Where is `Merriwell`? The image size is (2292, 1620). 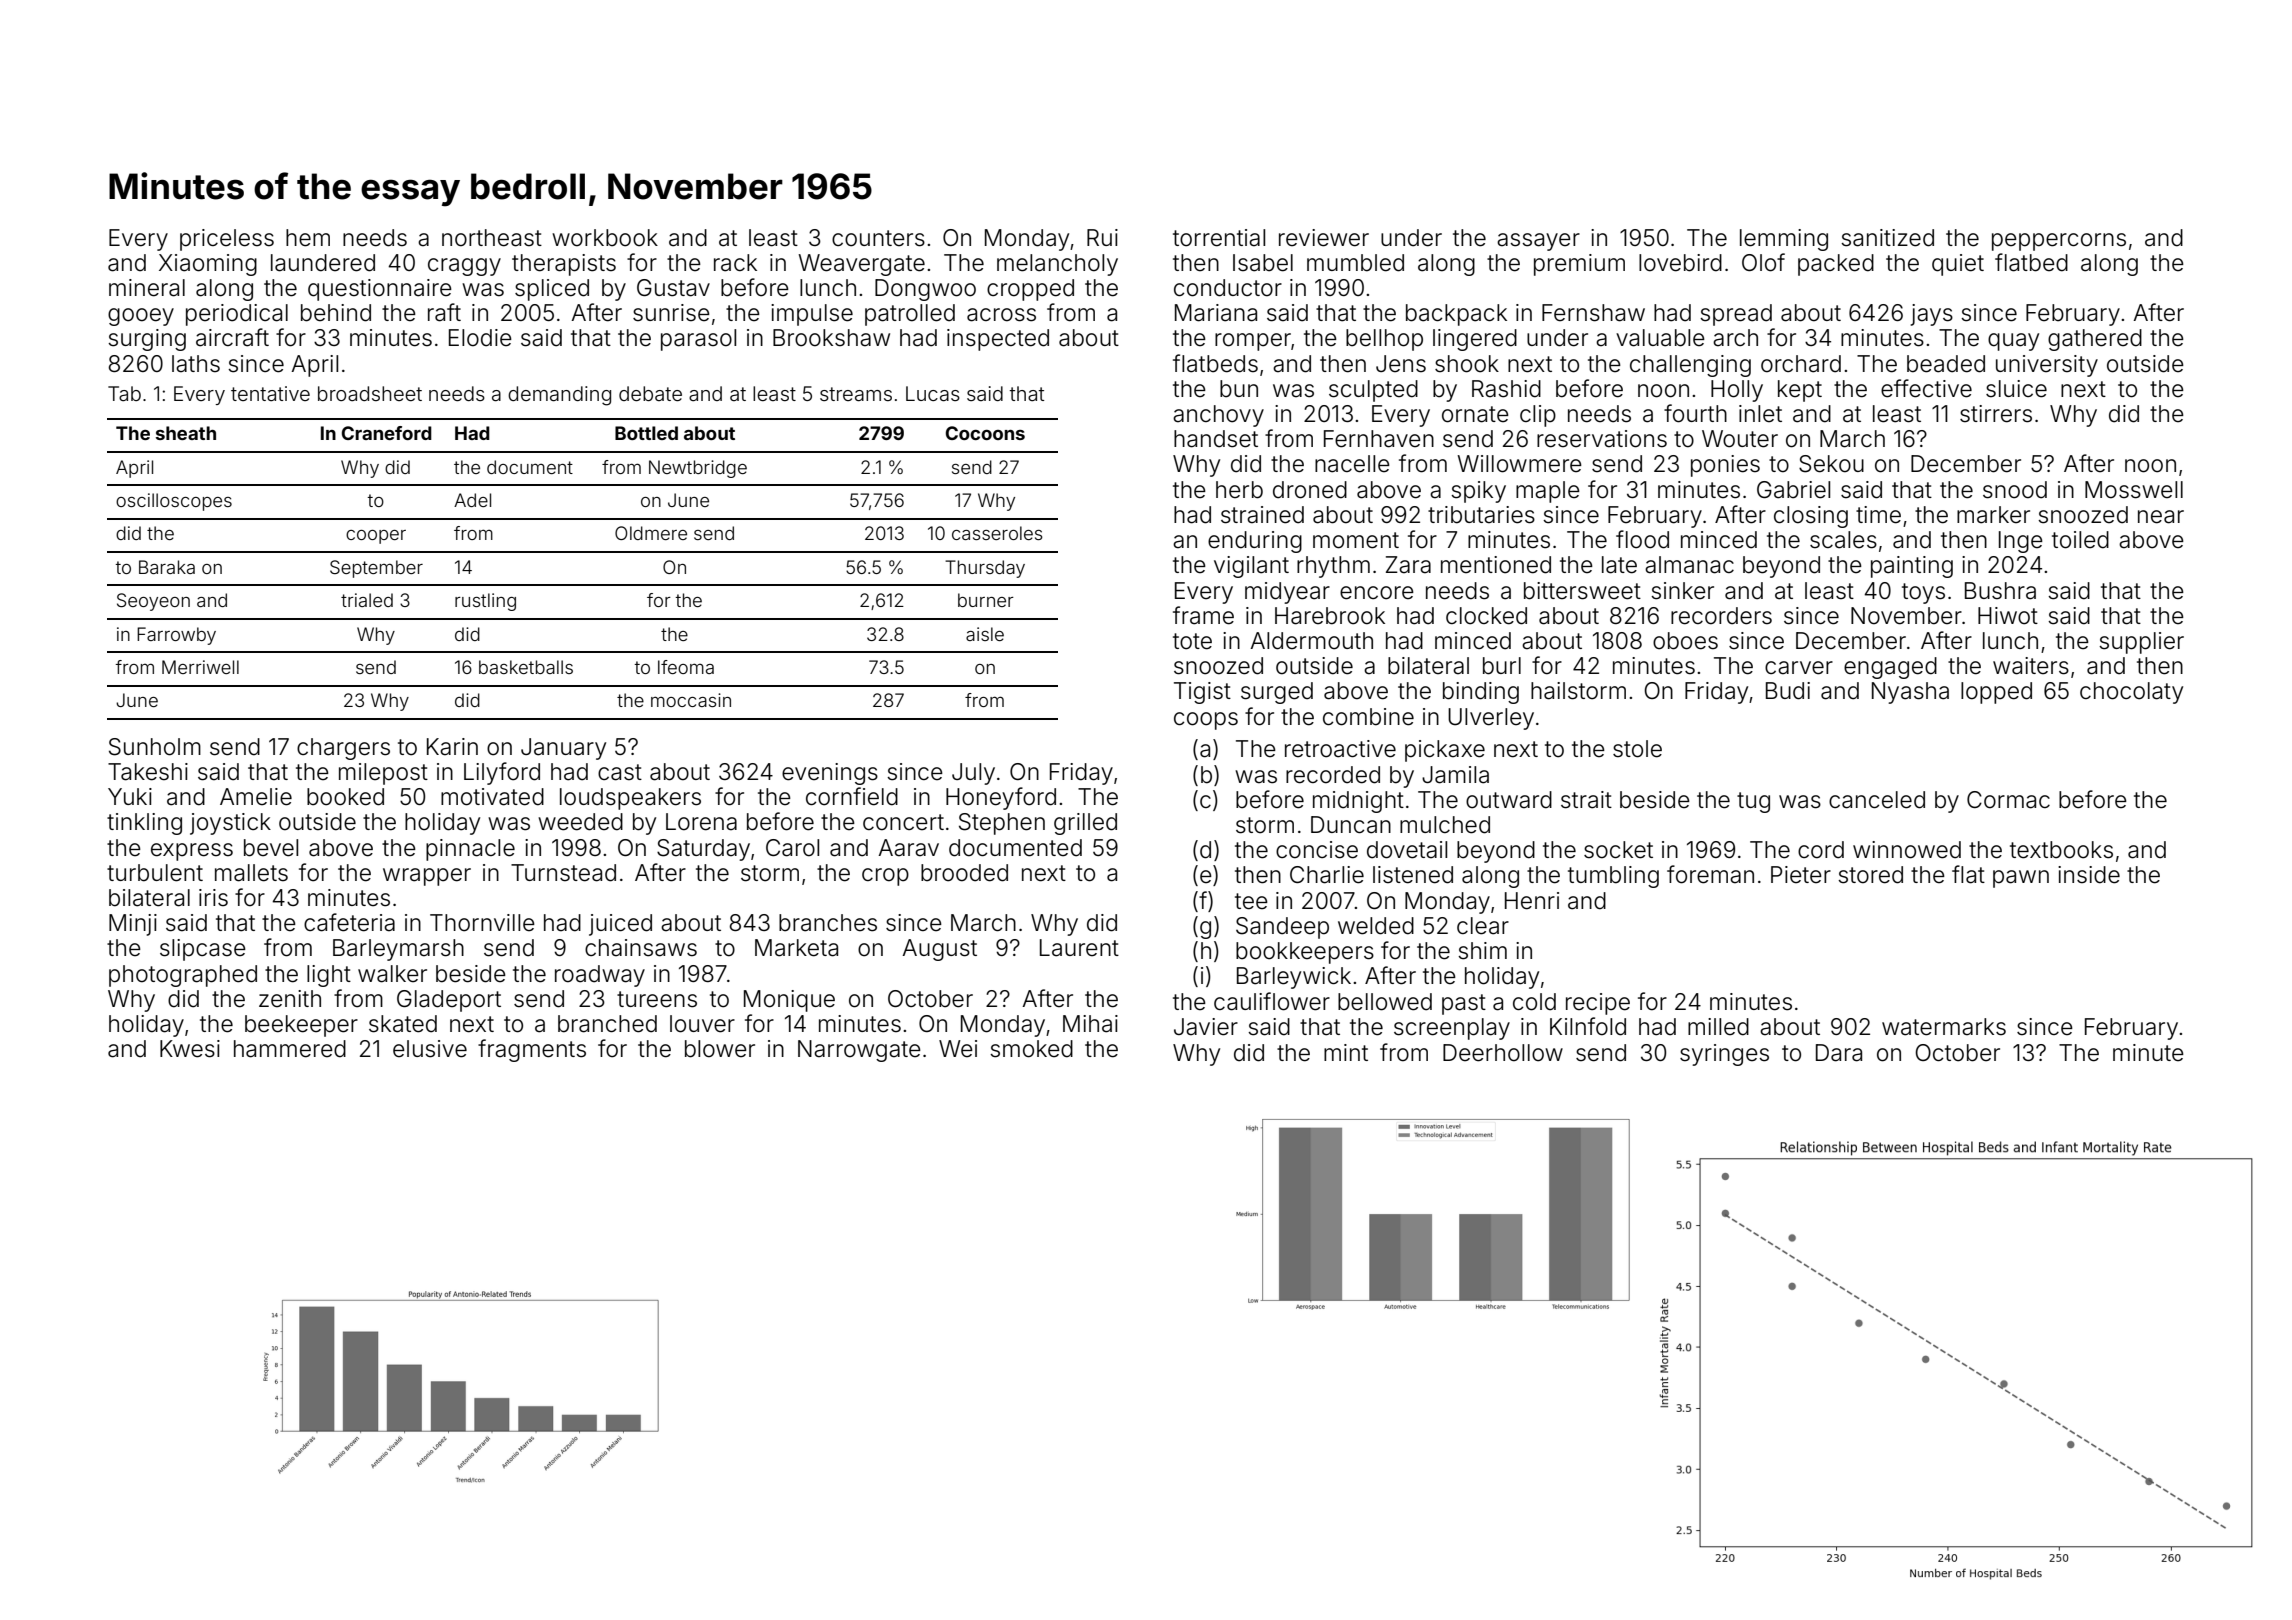 Merriwell is located at coordinates (200, 667).
